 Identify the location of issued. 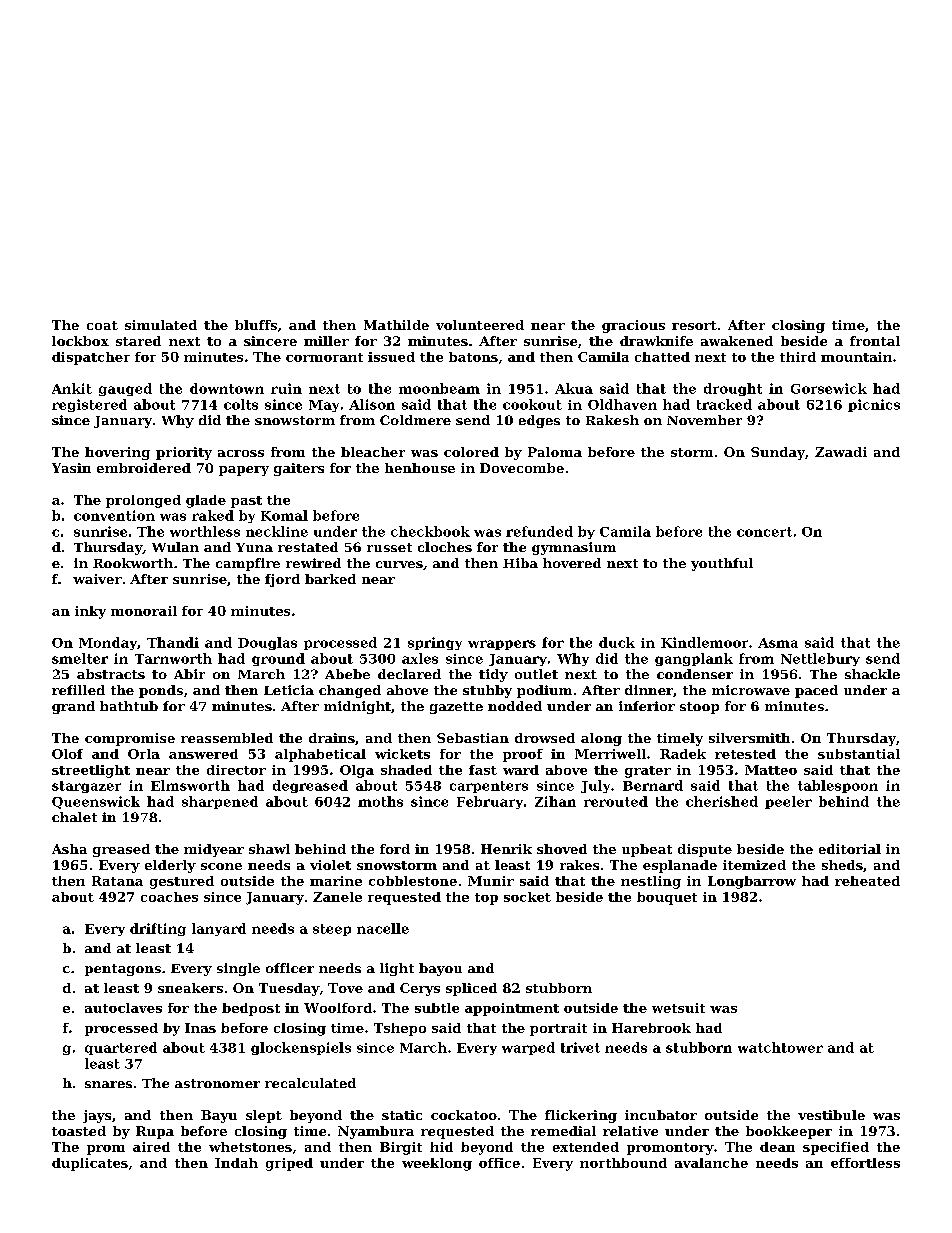
(391, 357).
